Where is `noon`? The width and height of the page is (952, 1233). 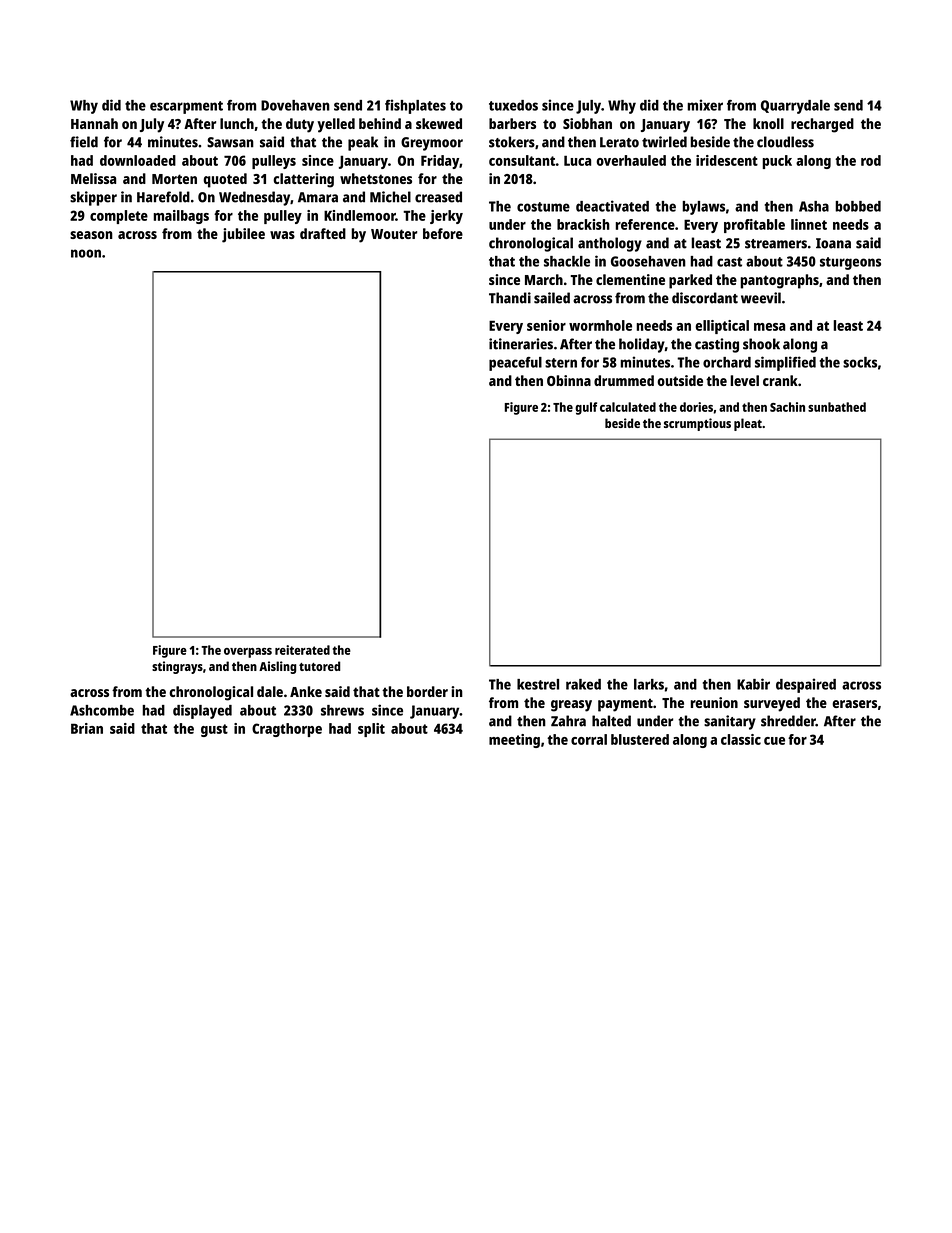 noon is located at coordinates (86, 253).
